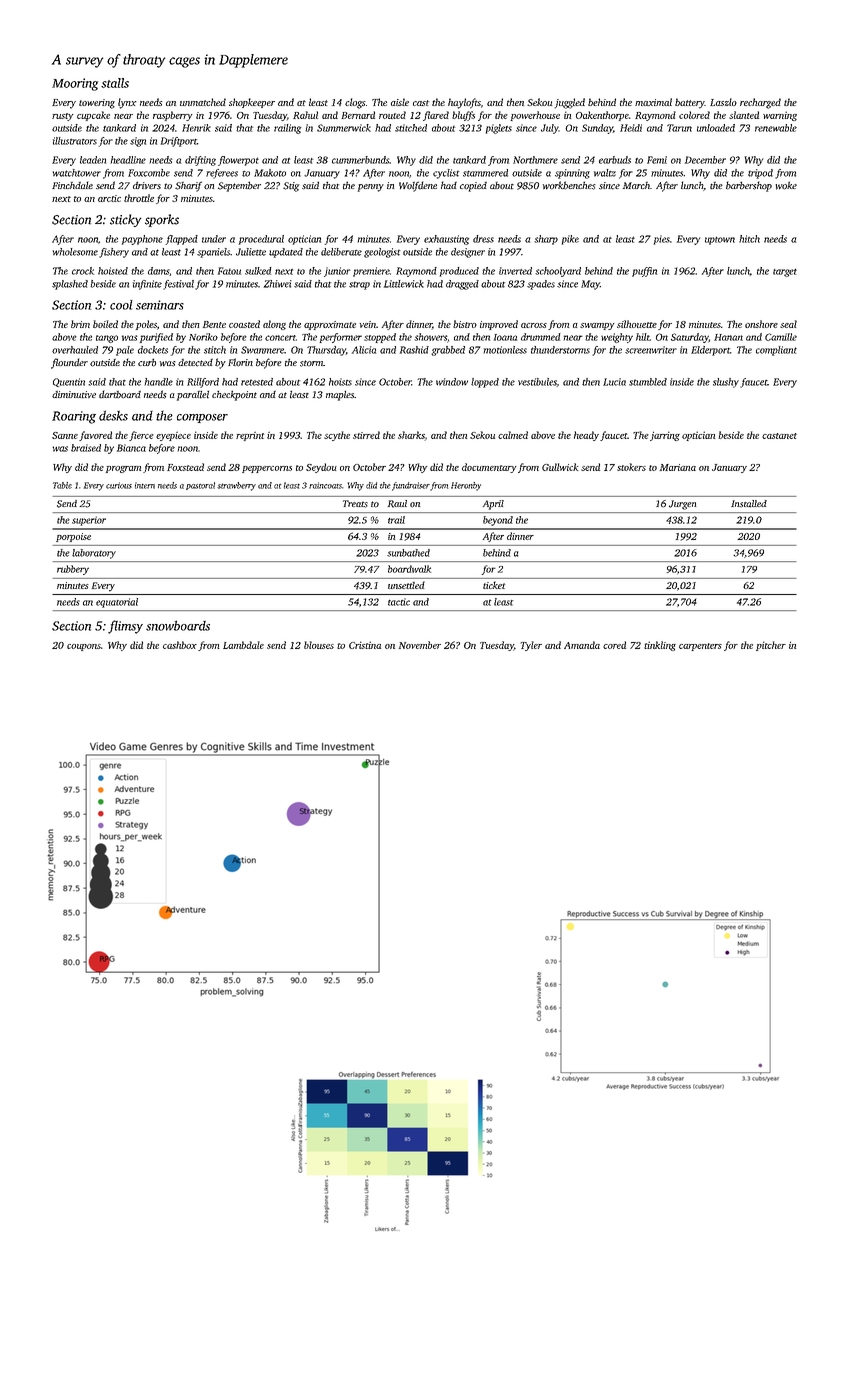 This screenshot has height=1400, width=849. What do you see at coordinates (84, 647) in the screenshot?
I see `coupons` at bounding box center [84, 647].
